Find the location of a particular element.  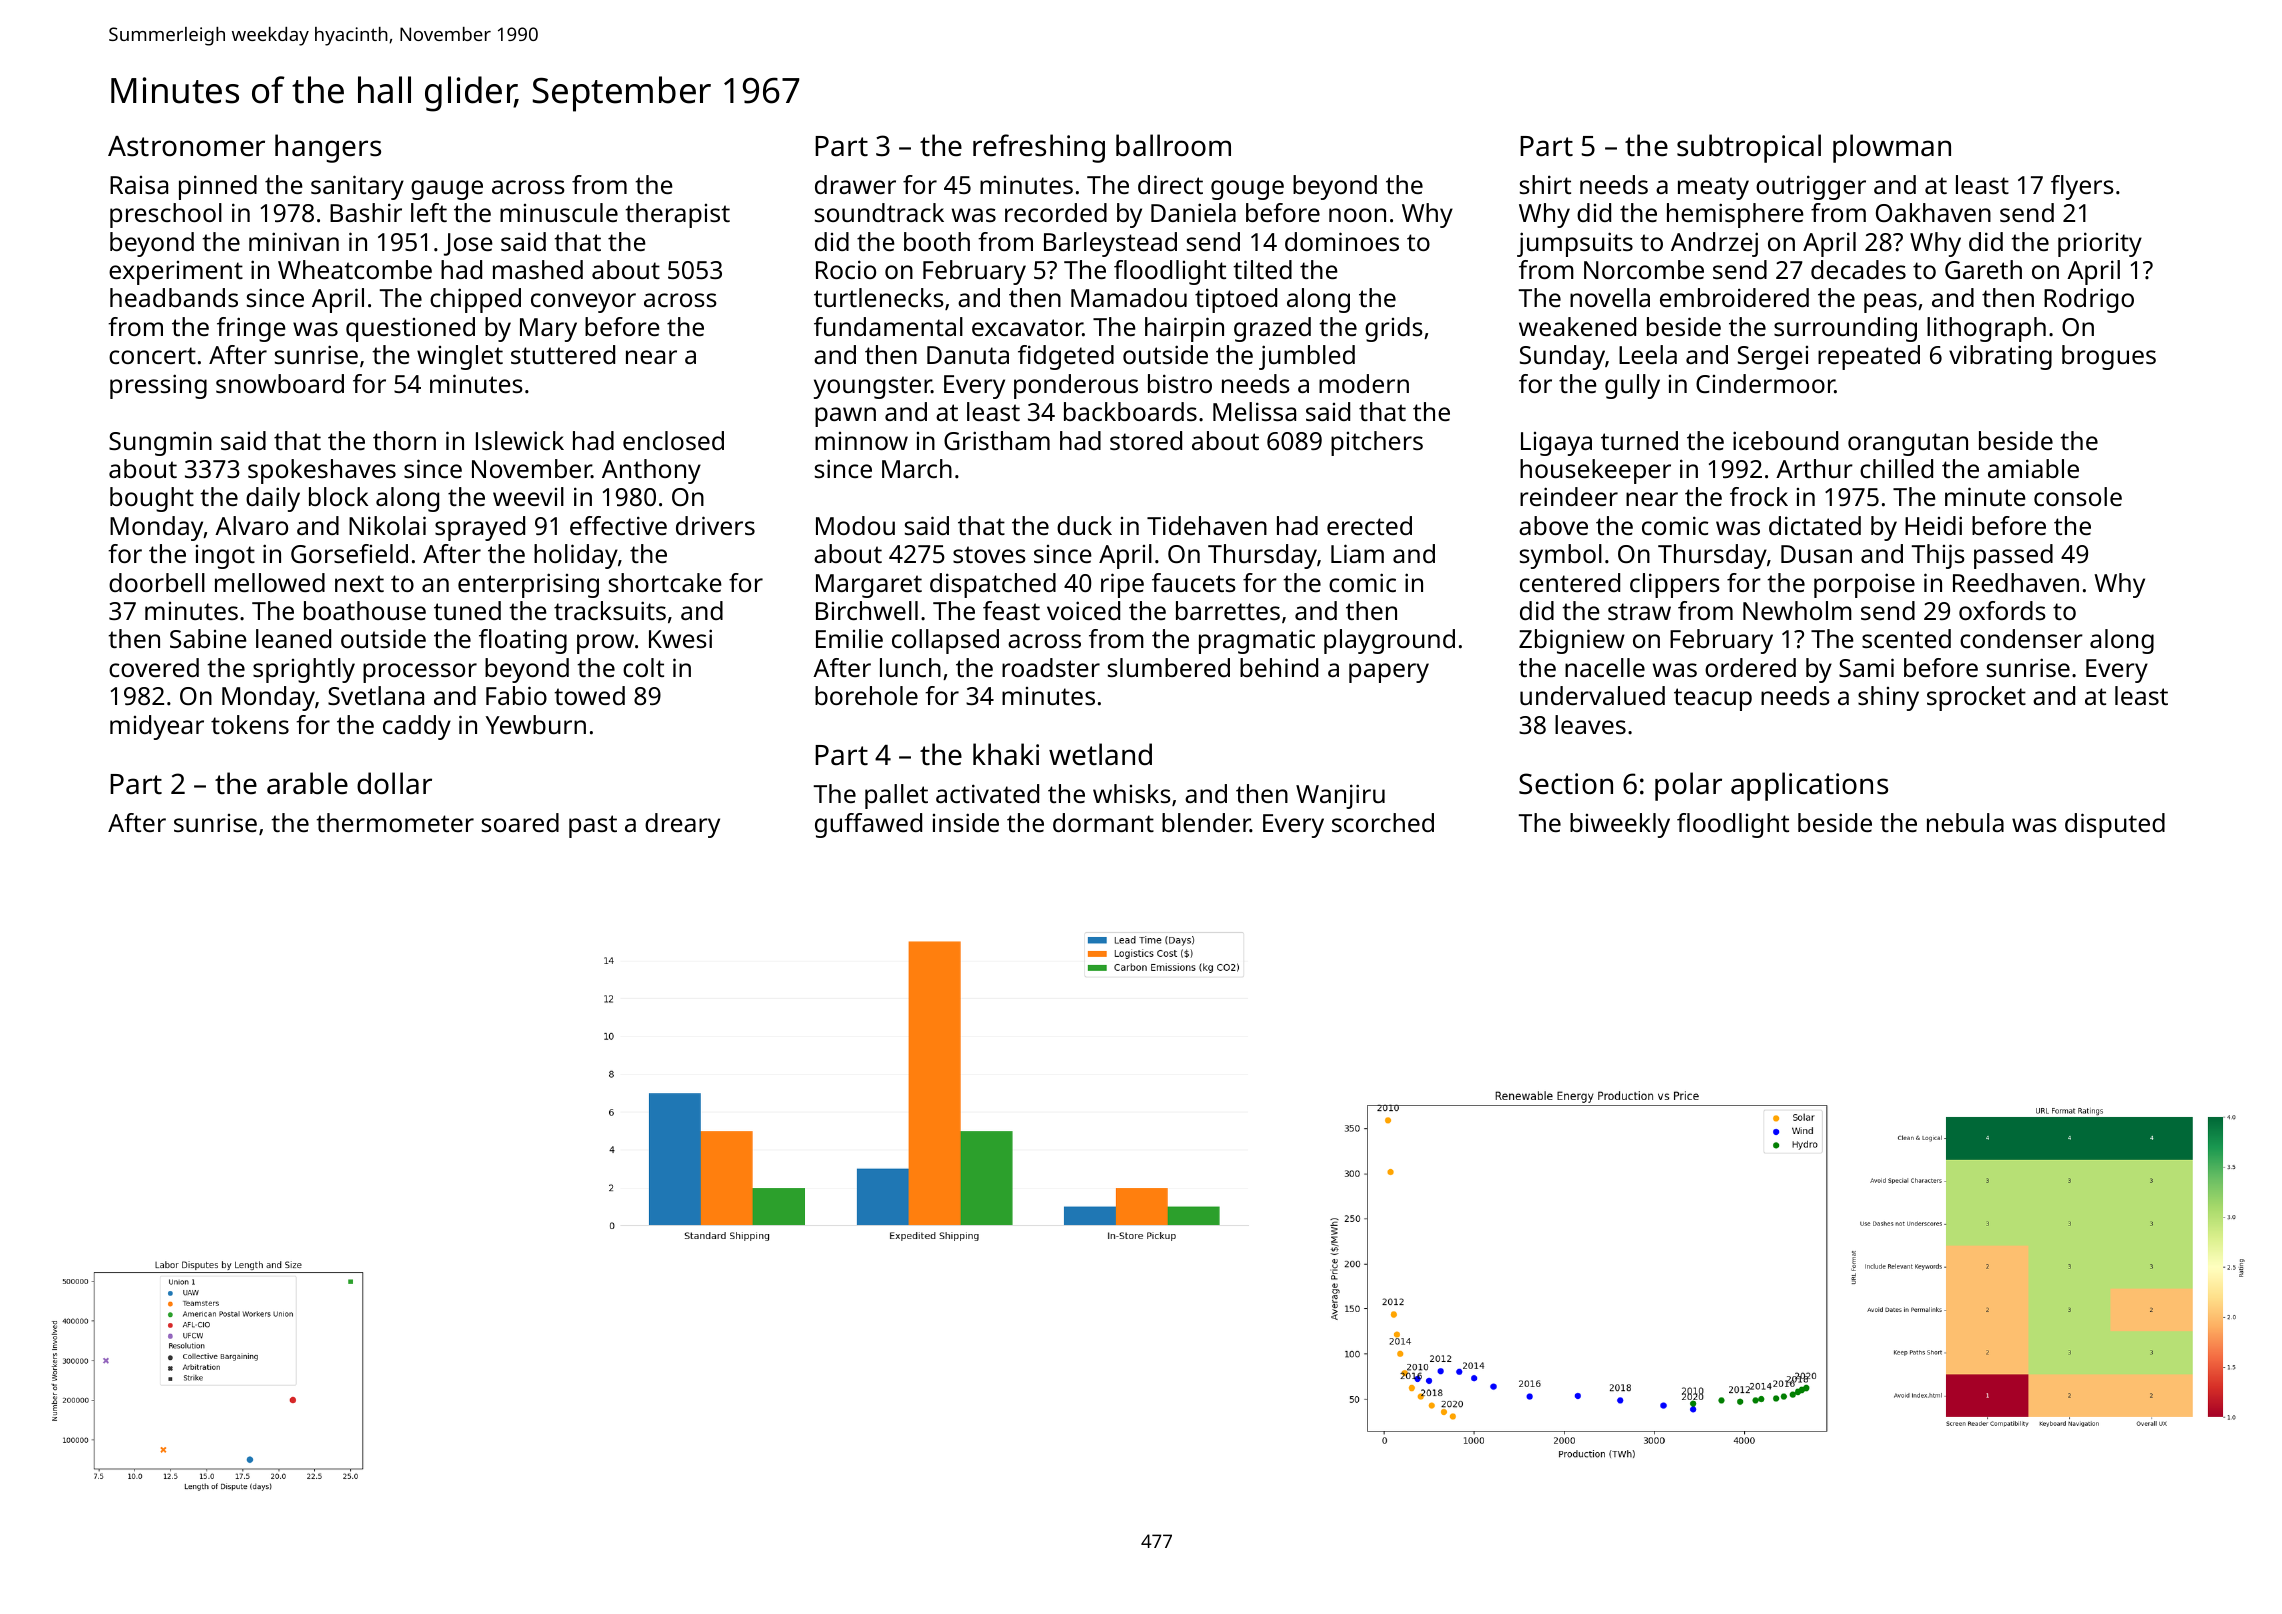

Raisa is located at coordinates (139, 185).
